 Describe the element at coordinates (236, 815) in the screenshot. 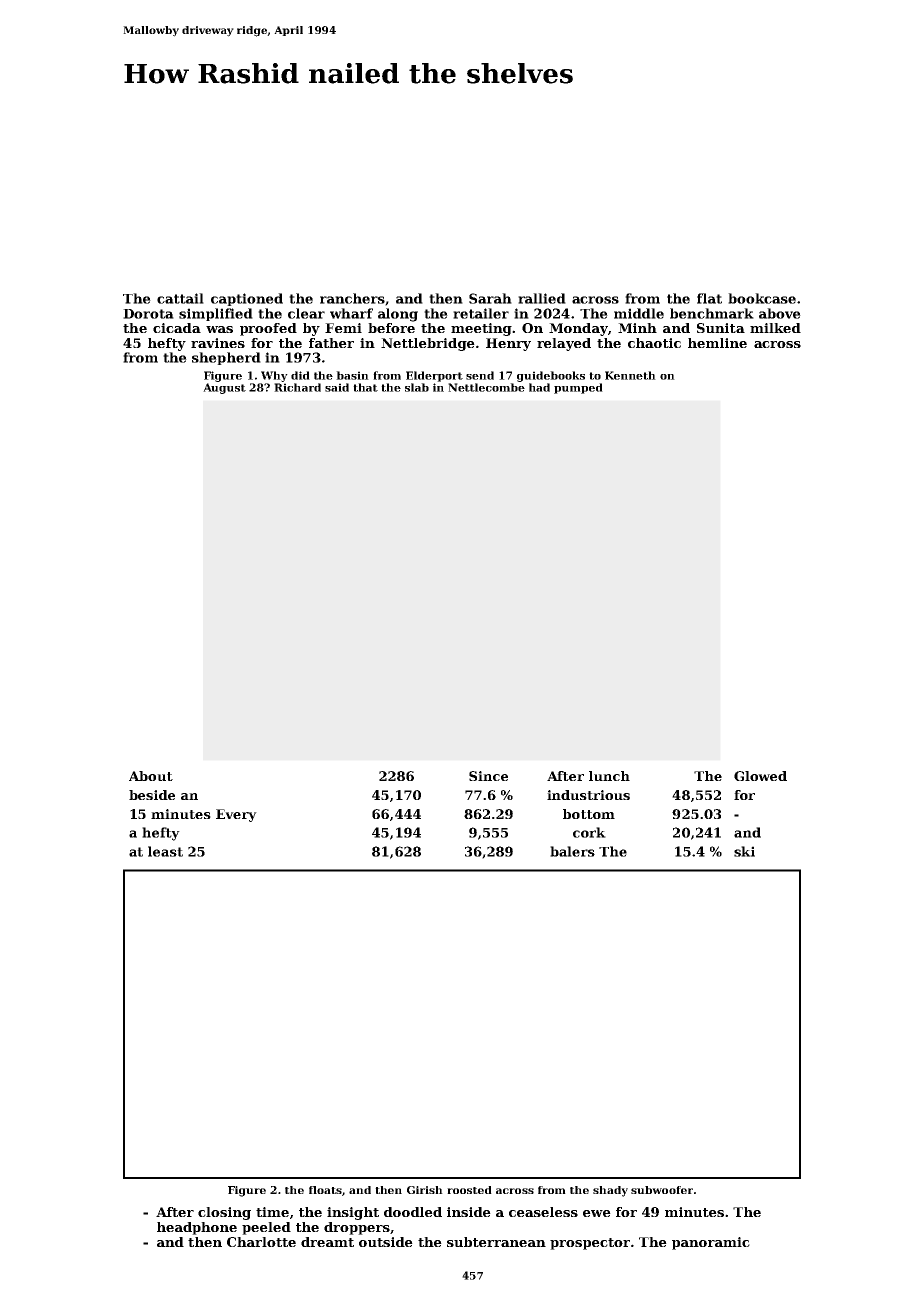

I see `Every` at that location.
